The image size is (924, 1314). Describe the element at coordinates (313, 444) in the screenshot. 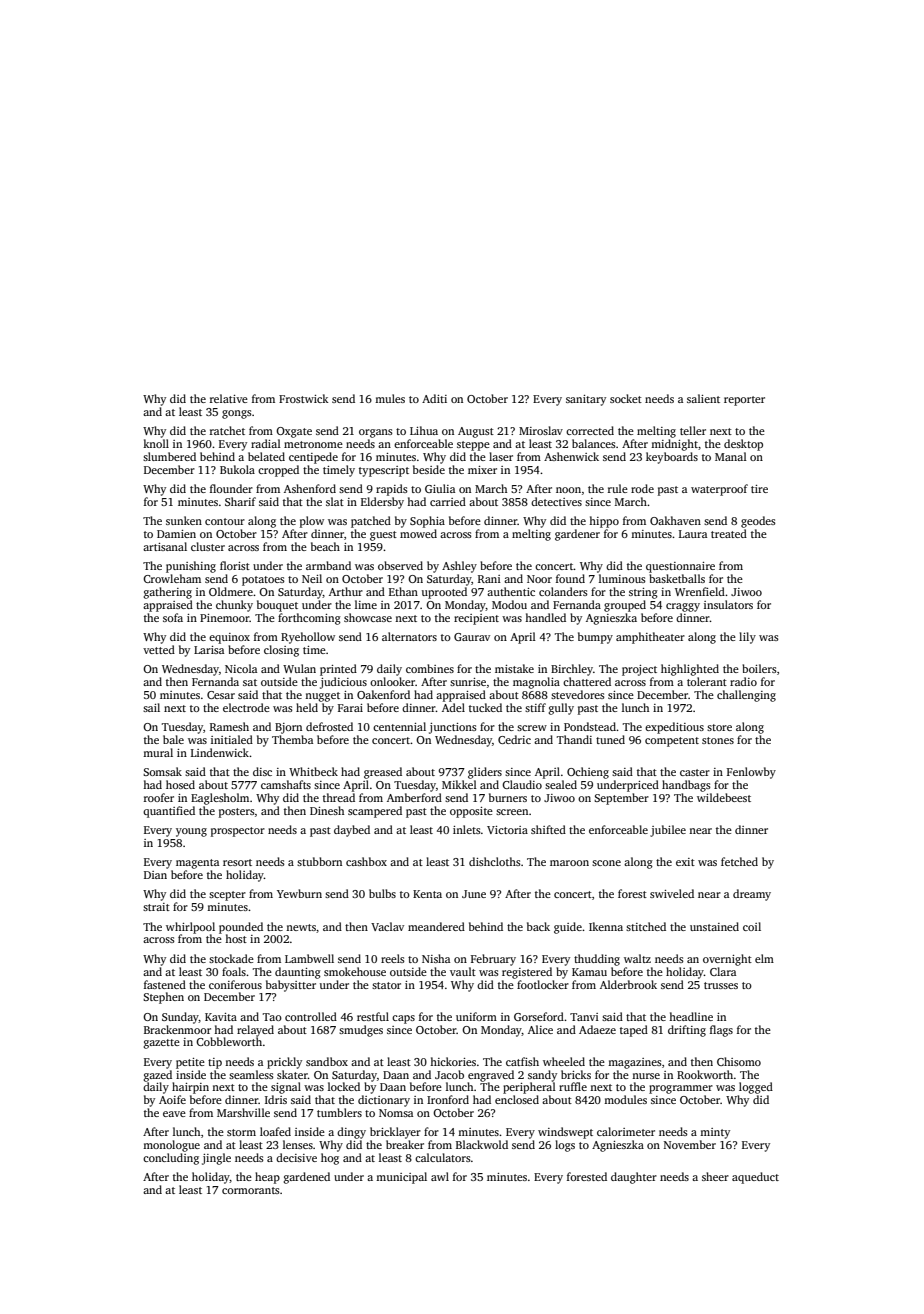

I see `metronome` at that location.
